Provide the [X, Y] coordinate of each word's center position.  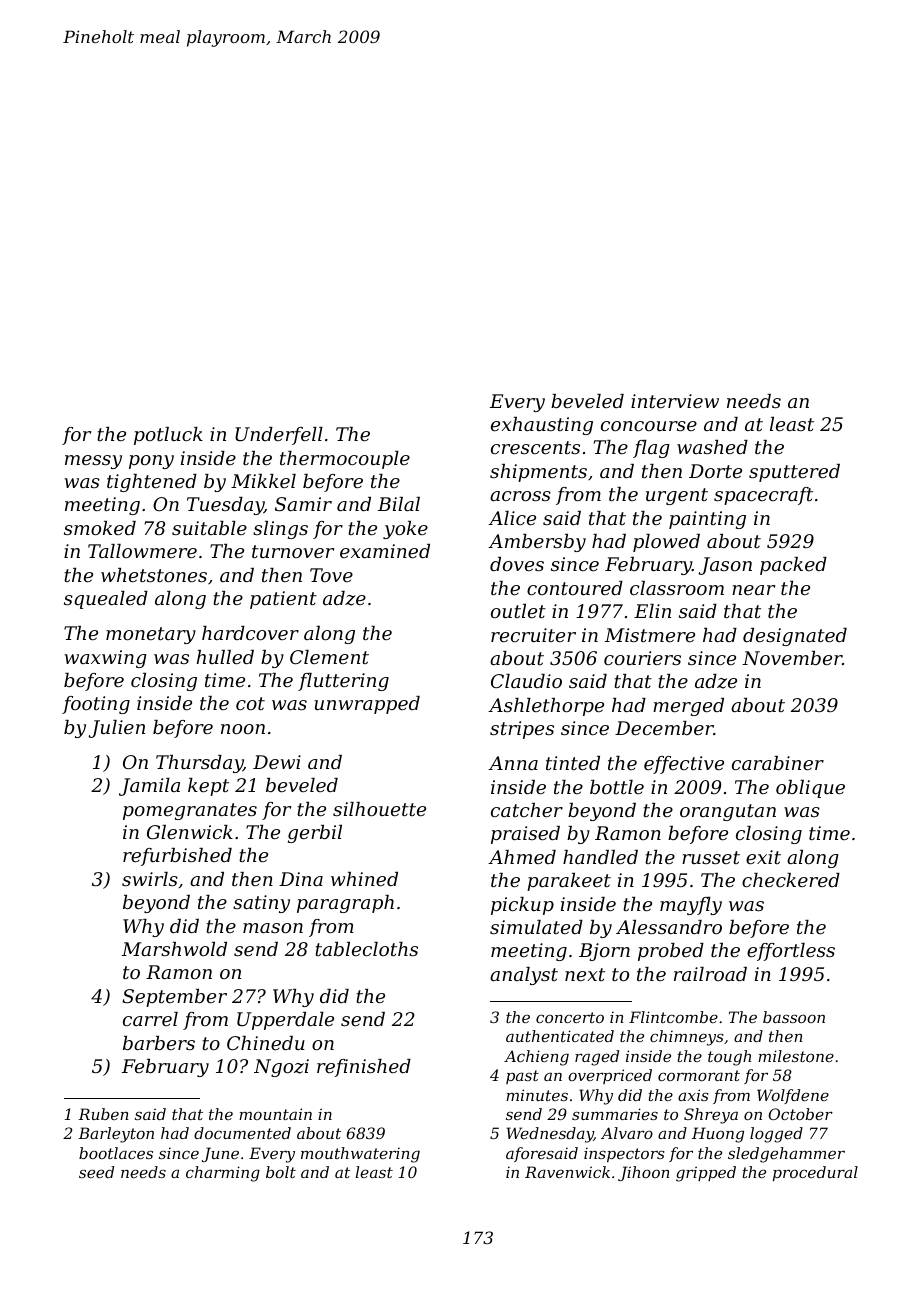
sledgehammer [786, 1155]
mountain [275, 1114]
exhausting [542, 426]
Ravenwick [567, 1172]
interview [675, 401]
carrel [150, 1019]
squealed [106, 600]
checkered [791, 880]
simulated [536, 927]
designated [795, 637]
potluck [168, 436]
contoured [575, 588]
